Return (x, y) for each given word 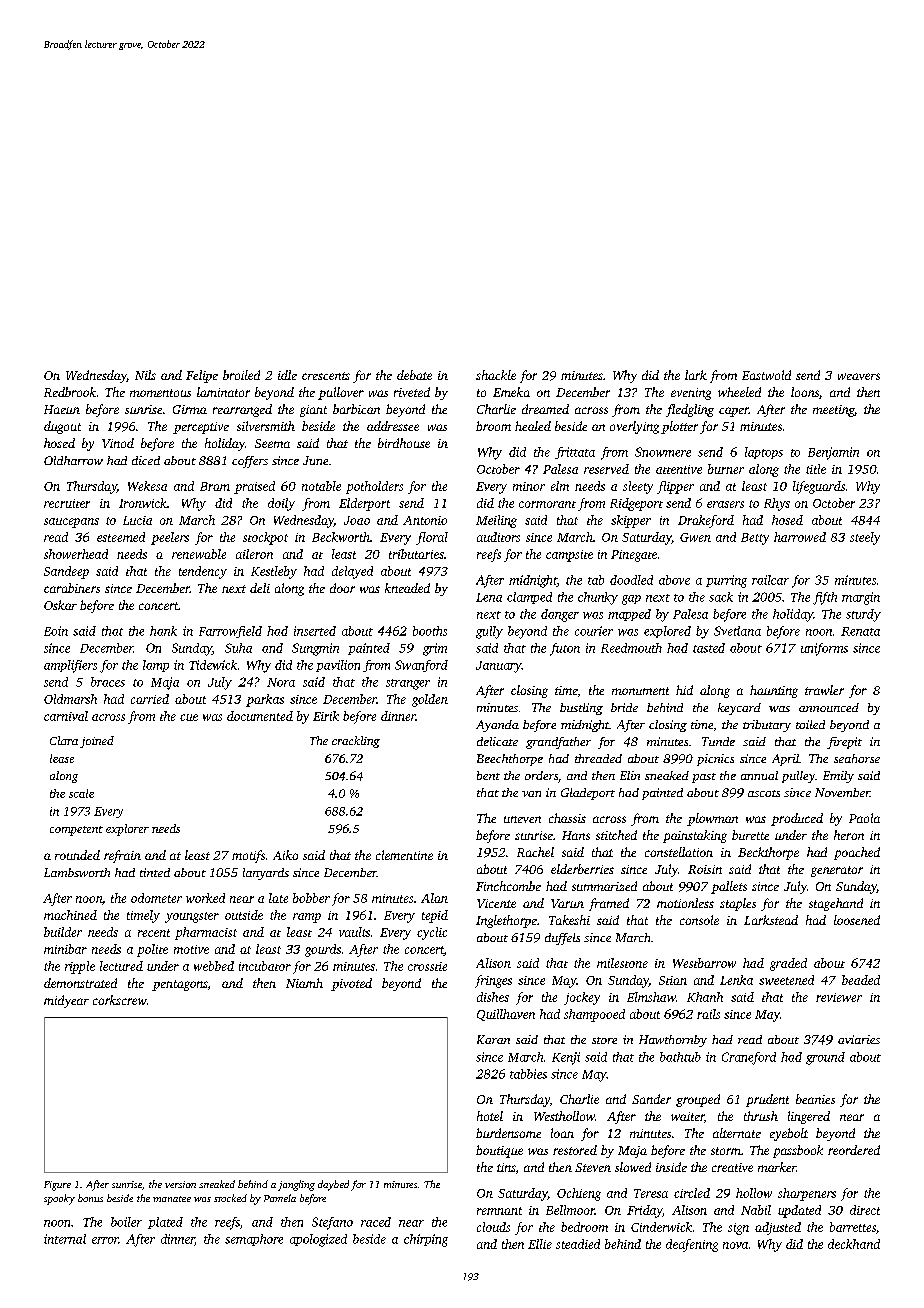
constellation (679, 852)
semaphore (254, 1240)
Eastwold (766, 375)
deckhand (854, 1244)
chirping (426, 1240)
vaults (354, 932)
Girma (190, 409)
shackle (496, 375)
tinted (155, 872)
